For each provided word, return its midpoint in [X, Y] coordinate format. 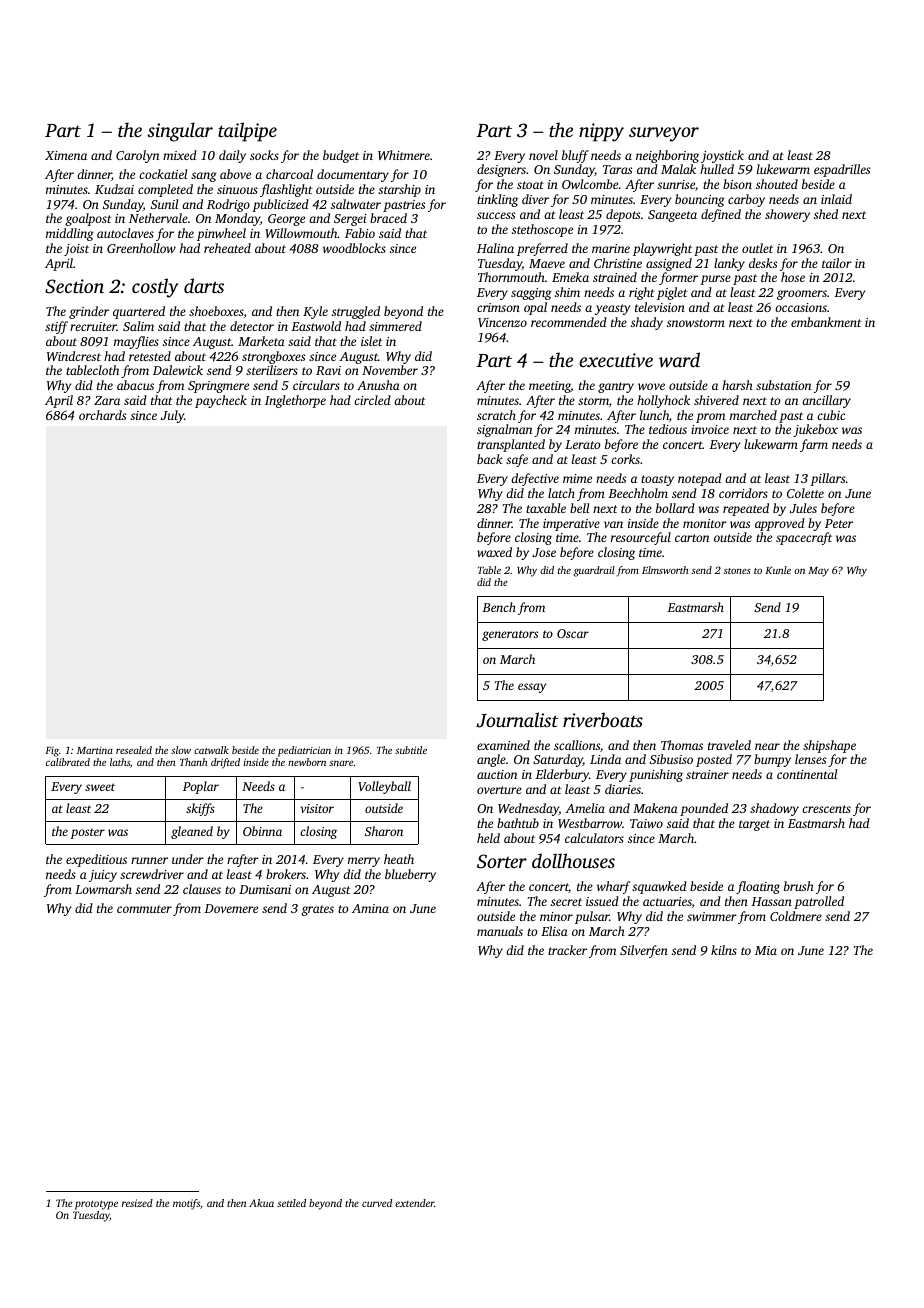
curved [377, 1203]
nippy [601, 132]
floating [758, 887]
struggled [356, 312]
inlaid [836, 199]
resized [137, 1203]
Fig [52, 752]
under [188, 859]
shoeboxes [216, 311]
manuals [500, 931]
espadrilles [842, 170]
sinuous [237, 189]
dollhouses [573, 860]
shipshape [829, 746]
